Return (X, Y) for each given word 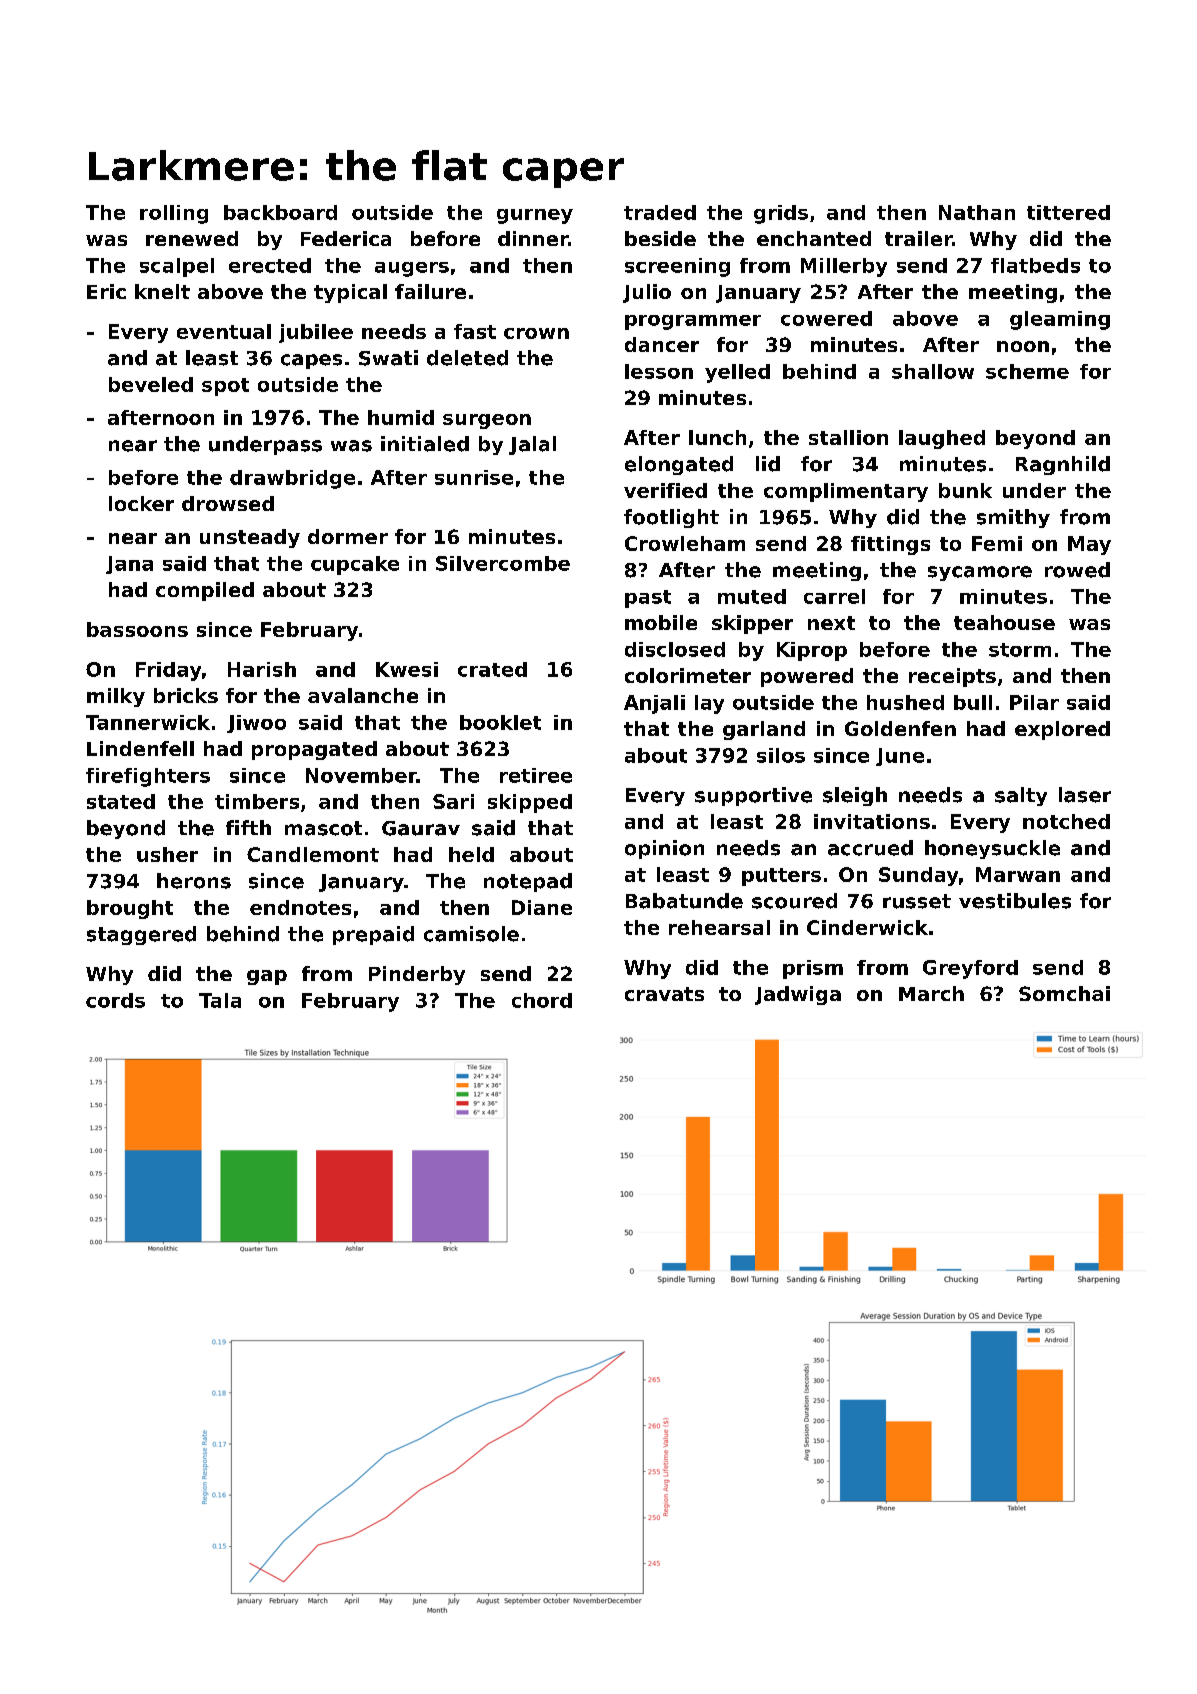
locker (141, 503)
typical (350, 293)
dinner (533, 238)
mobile (661, 622)
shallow (933, 371)
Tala (220, 1000)
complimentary (846, 492)
